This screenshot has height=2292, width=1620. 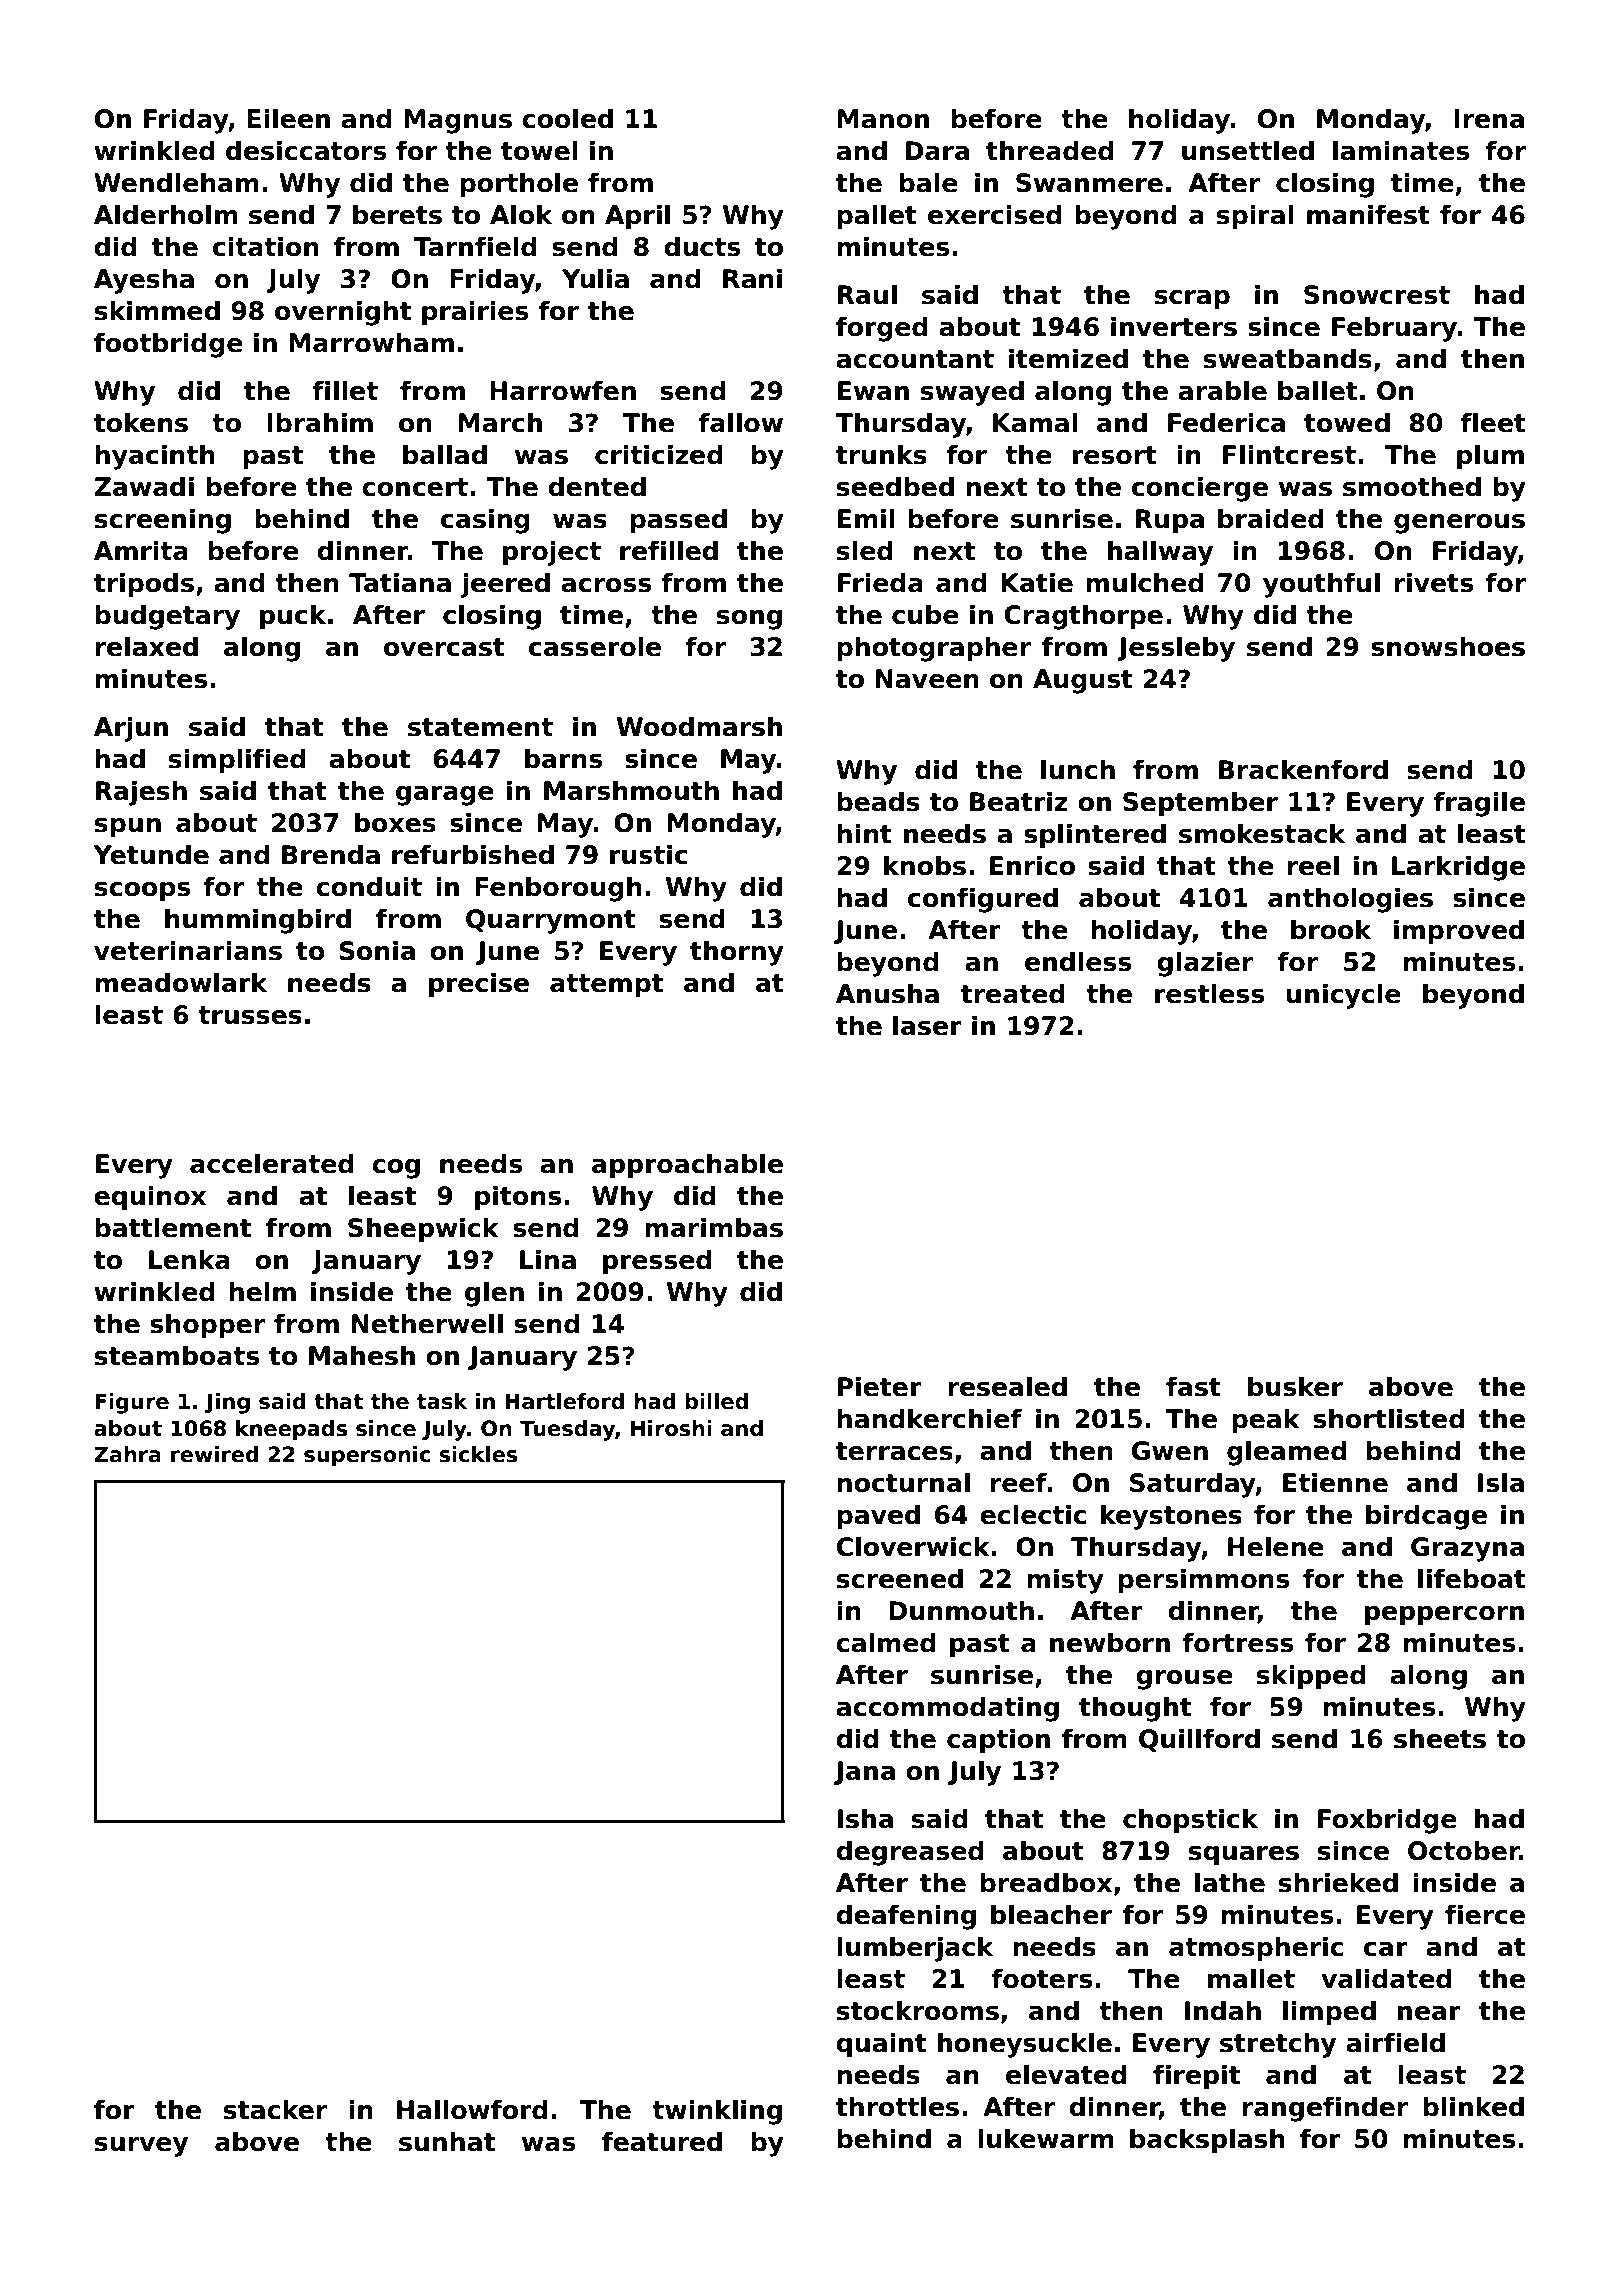 I want to click on Grazyna, so click(x=1467, y=1549).
